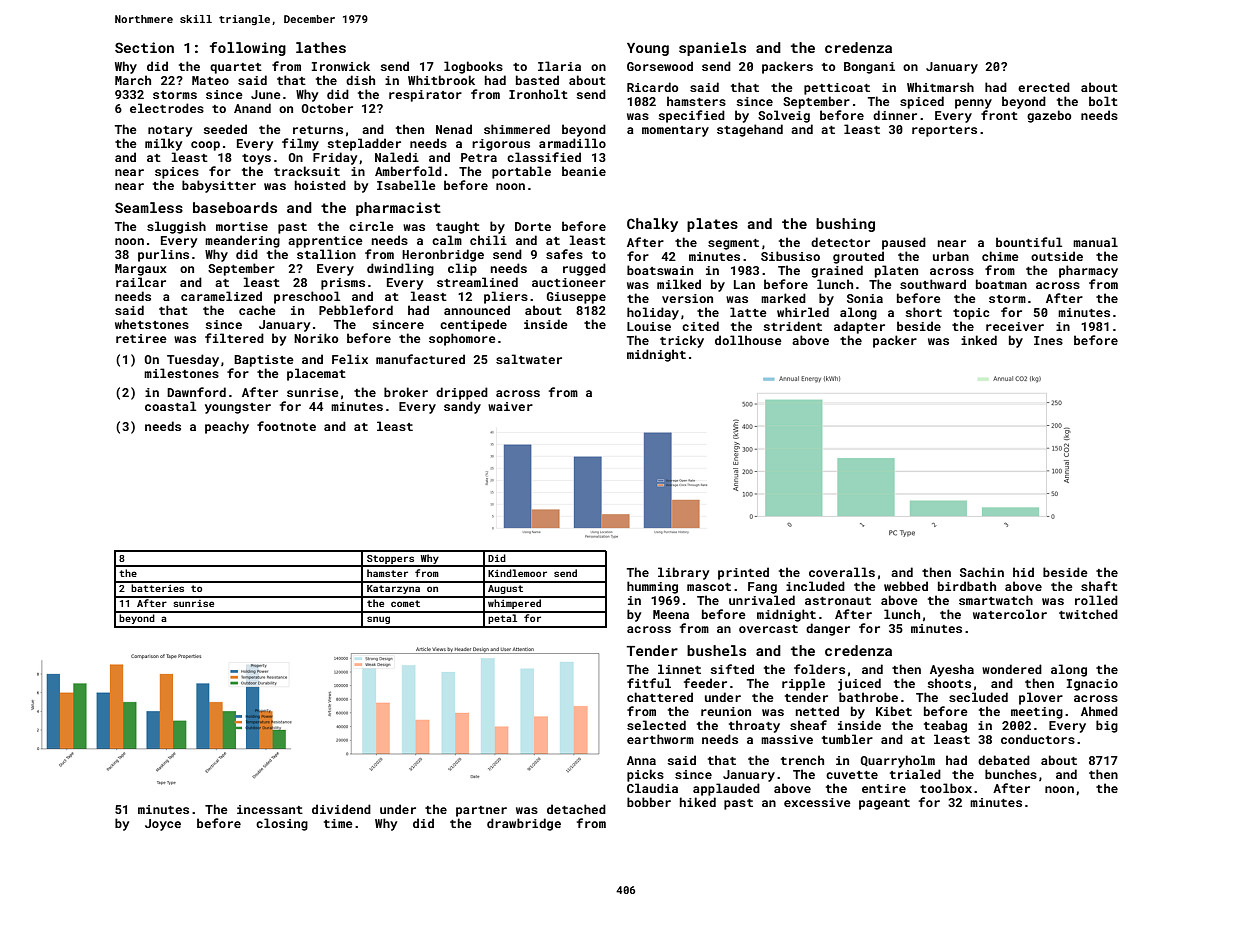 The width and height of the screenshot is (1233, 952). What do you see at coordinates (712, 49) in the screenshot?
I see `spaniels` at bounding box center [712, 49].
